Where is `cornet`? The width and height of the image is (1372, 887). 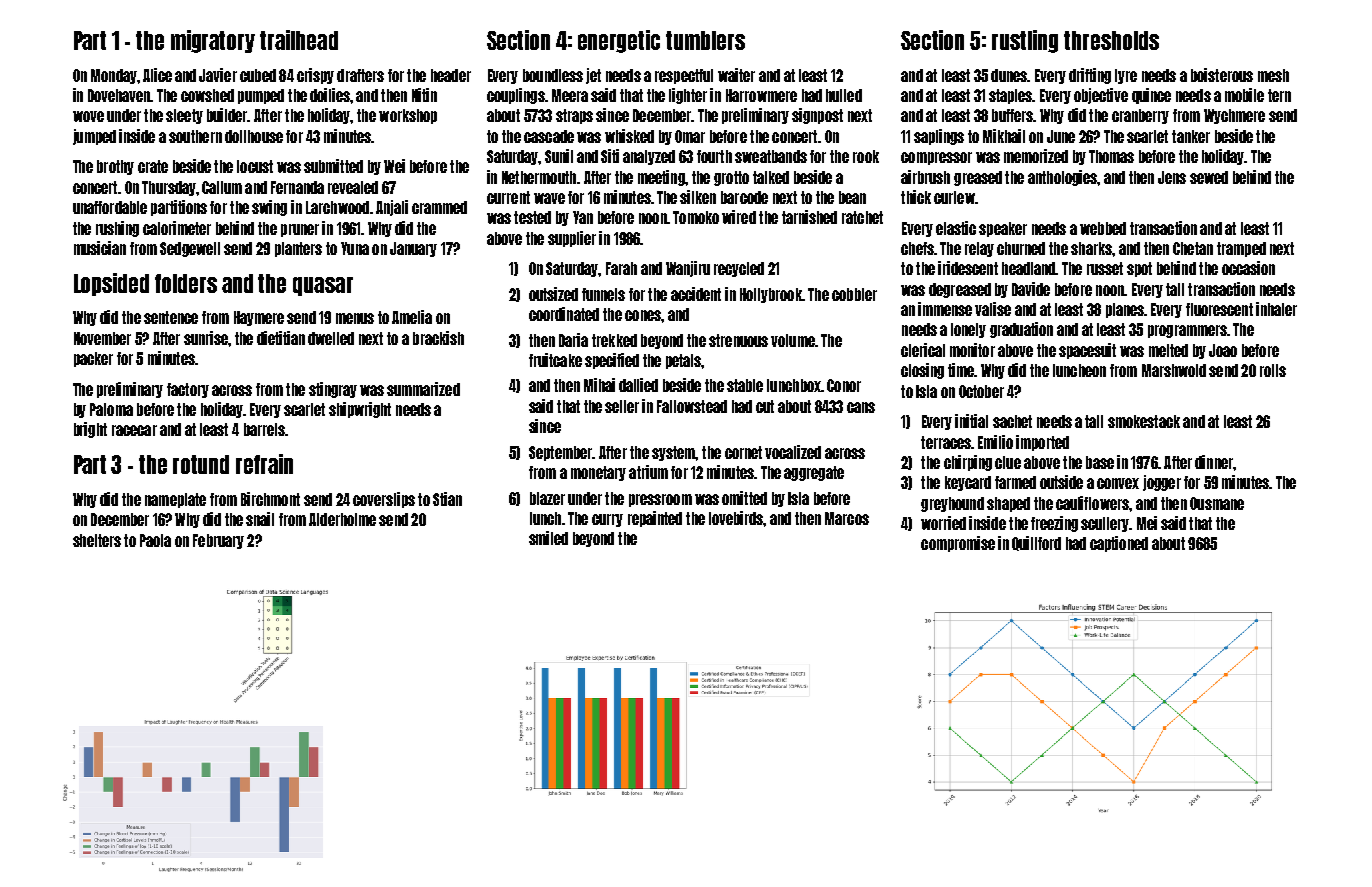 cornet is located at coordinates (743, 452).
